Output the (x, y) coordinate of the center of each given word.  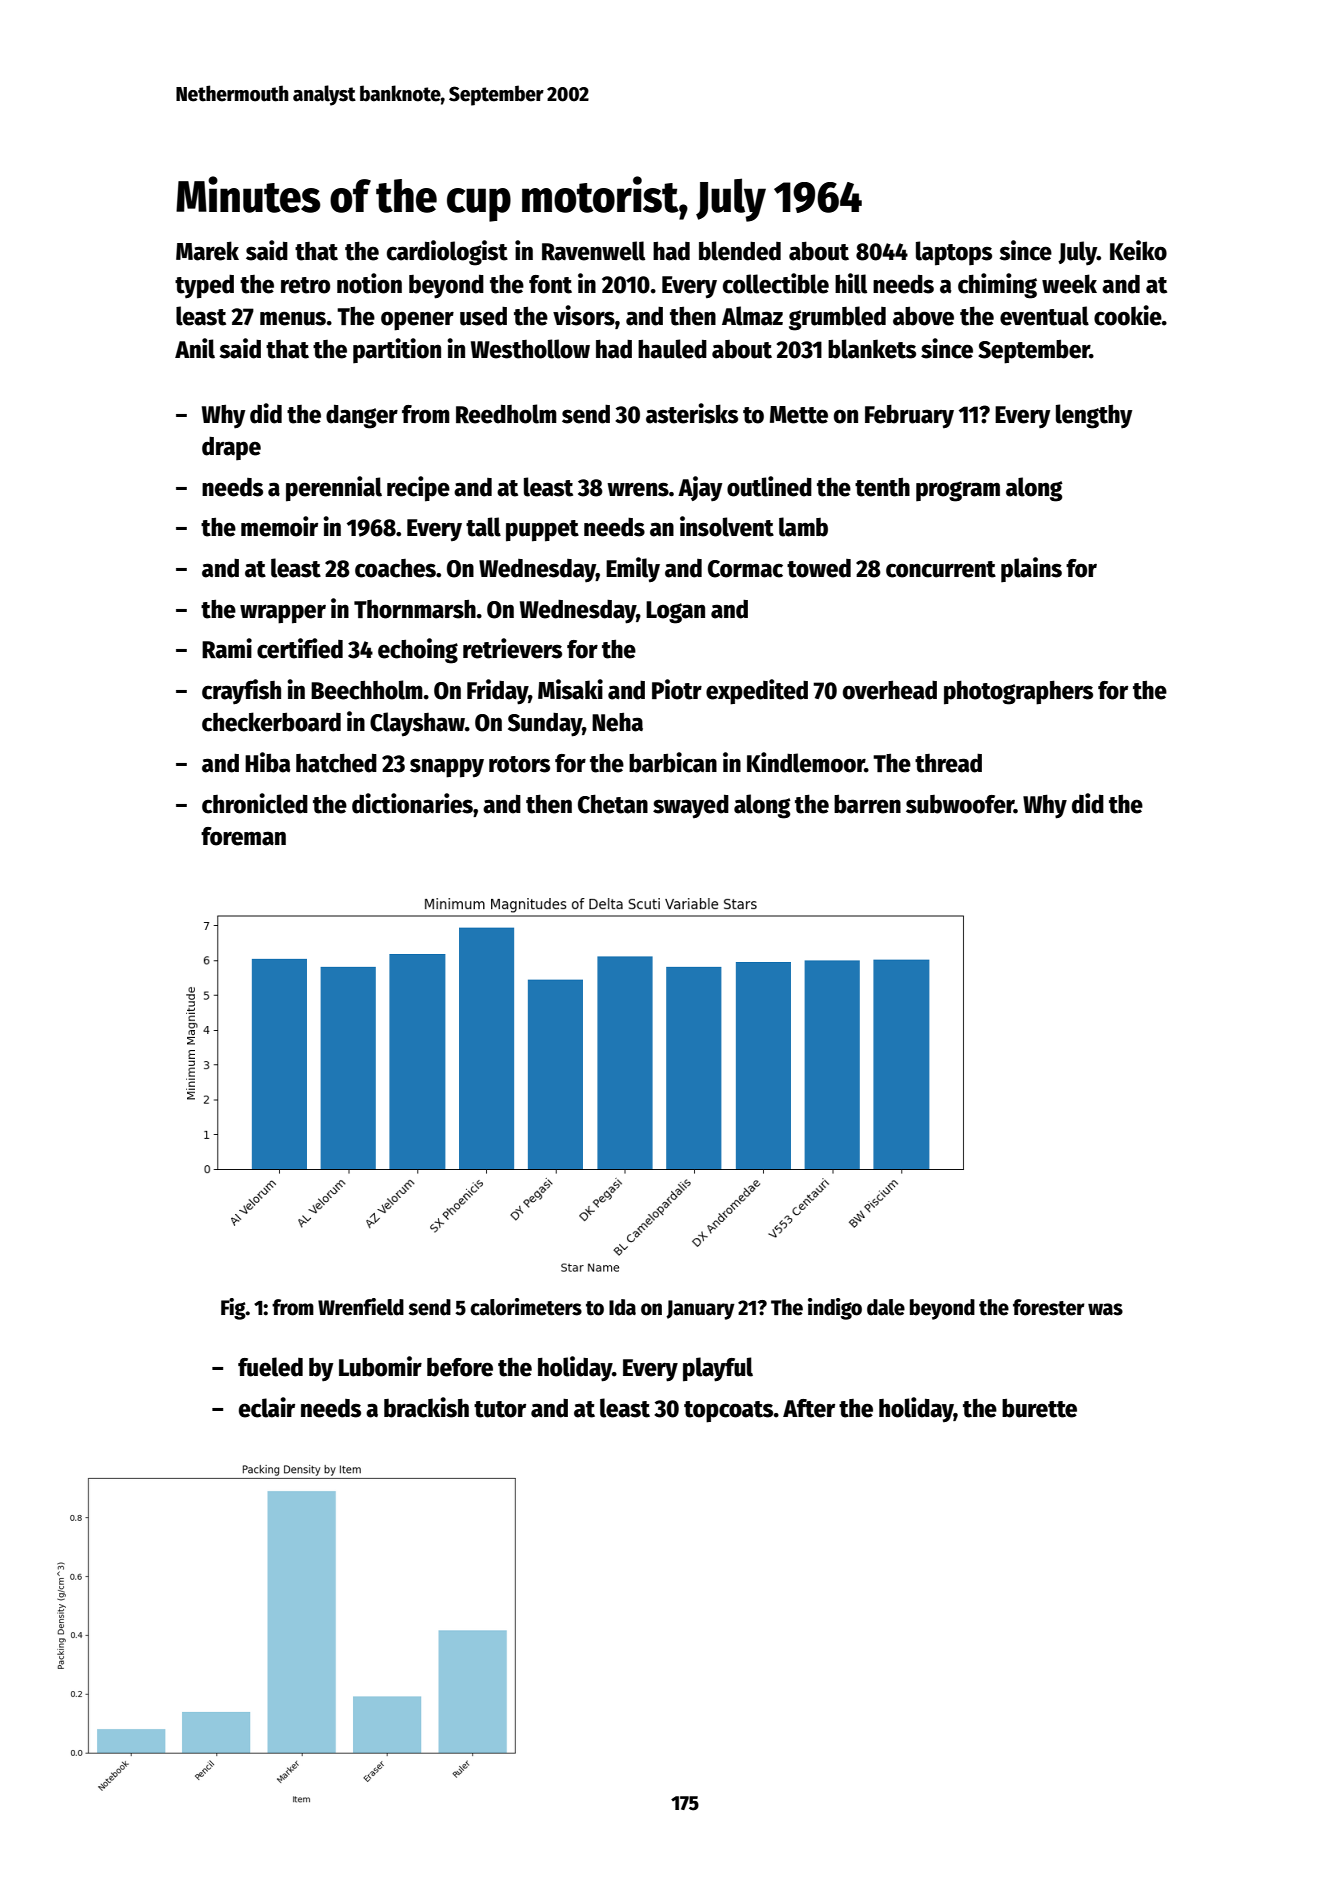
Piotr (677, 689)
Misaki (570, 689)
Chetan (613, 804)
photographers (1018, 692)
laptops (954, 253)
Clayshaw (417, 724)
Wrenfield (361, 1307)
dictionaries (412, 803)
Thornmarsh (415, 609)
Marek (207, 251)
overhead (890, 690)
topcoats (729, 1412)
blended (740, 251)
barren (867, 804)
